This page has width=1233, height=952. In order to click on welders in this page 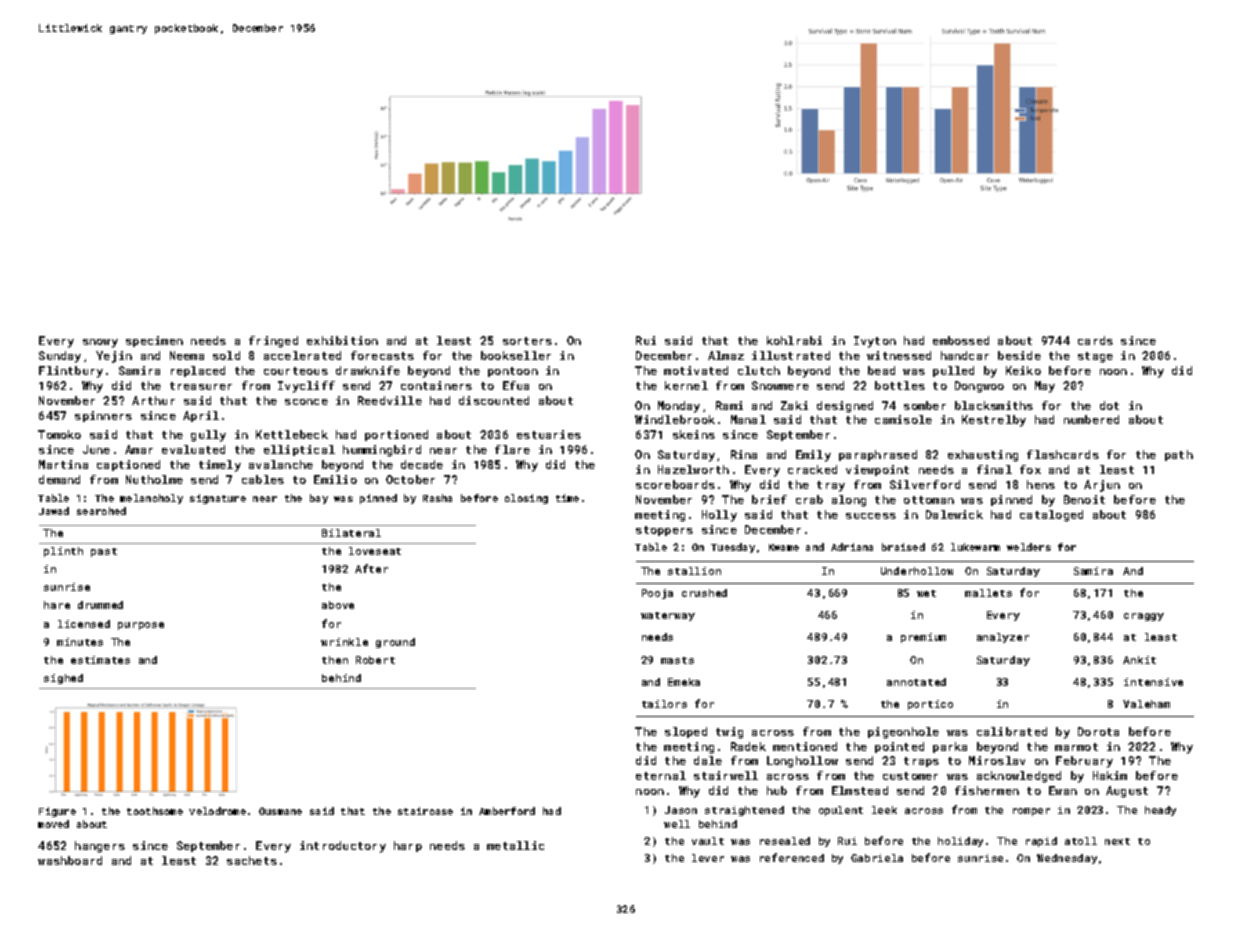, I will do `click(1029, 547)`.
